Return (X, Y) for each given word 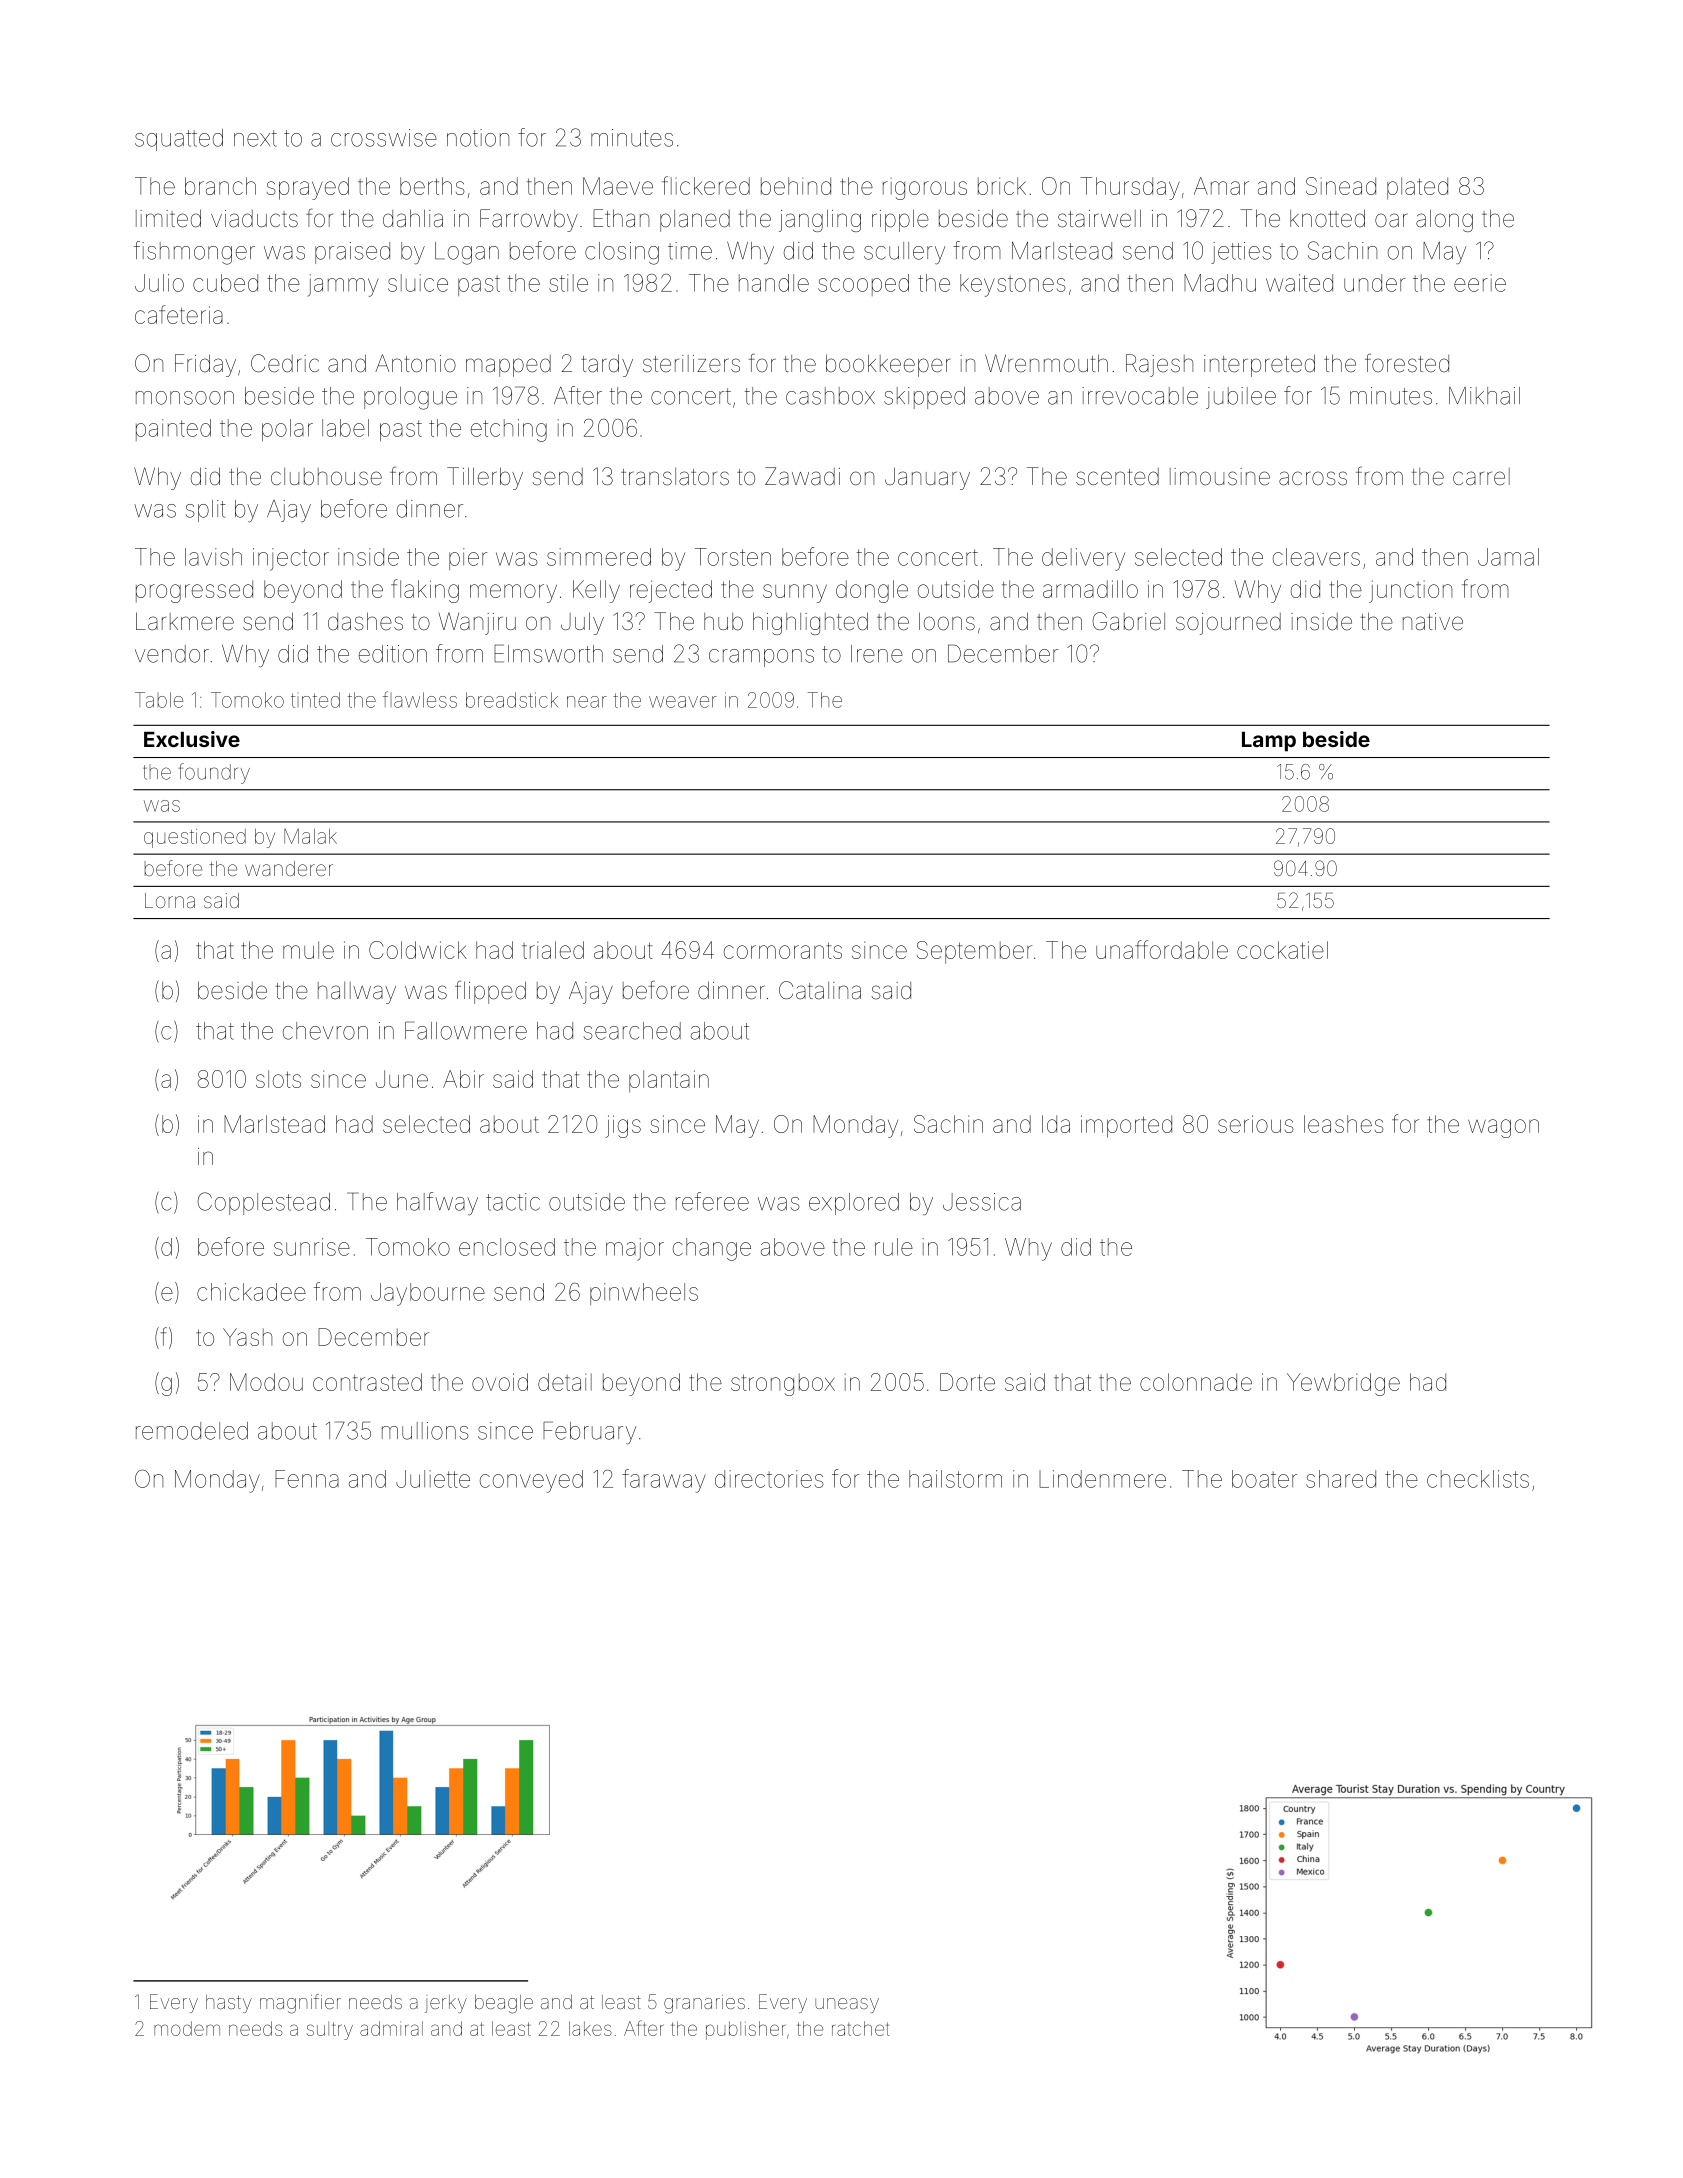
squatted (179, 140)
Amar (1221, 186)
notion (478, 138)
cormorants (783, 950)
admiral (391, 2028)
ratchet (861, 2028)
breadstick (512, 700)
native (1433, 622)
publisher (745, 2030)
